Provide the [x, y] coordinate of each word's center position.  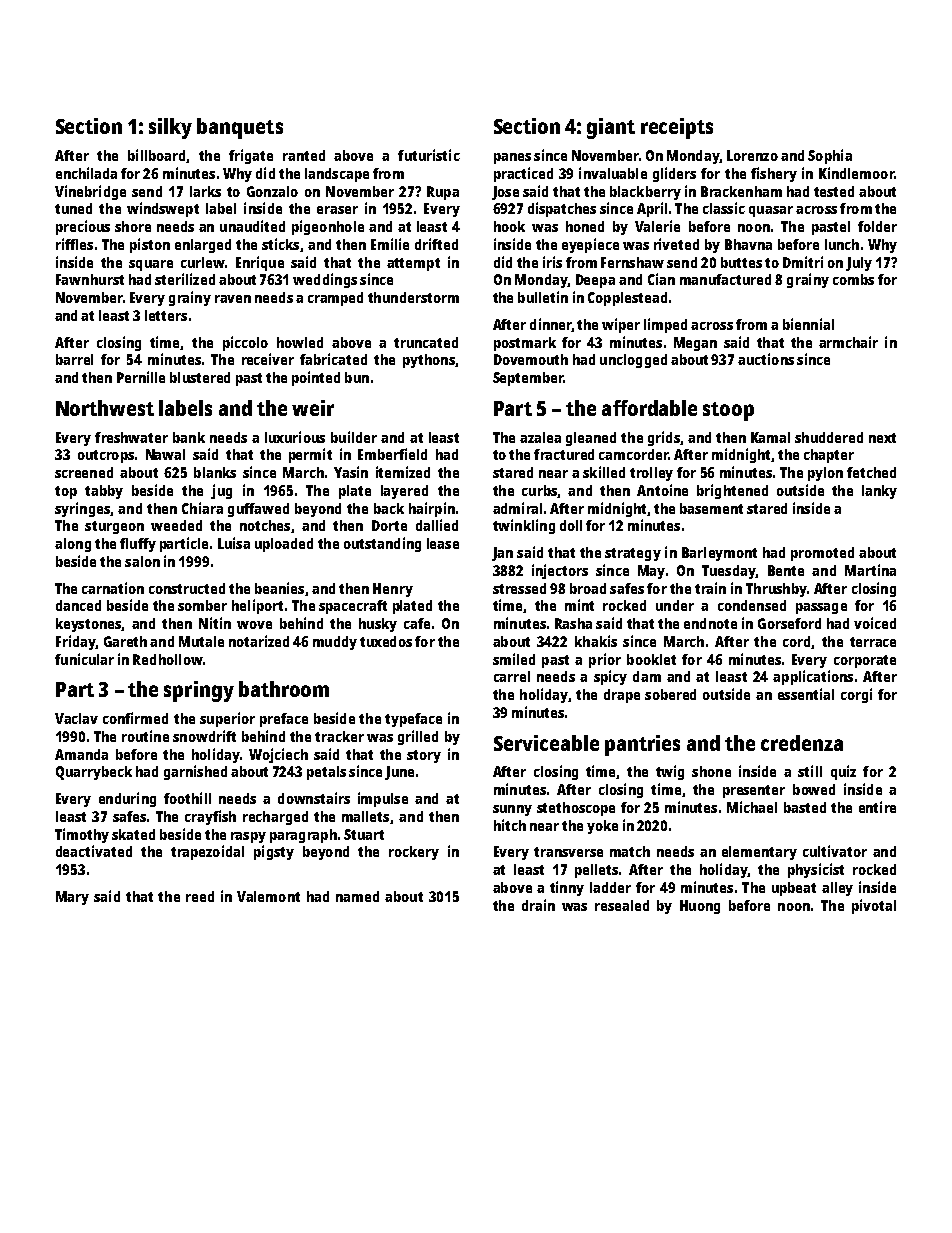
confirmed [135, 718]
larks [205, 191]
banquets [240, 128]
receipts [677, 128]
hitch [510, 825]
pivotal [874, 906]
